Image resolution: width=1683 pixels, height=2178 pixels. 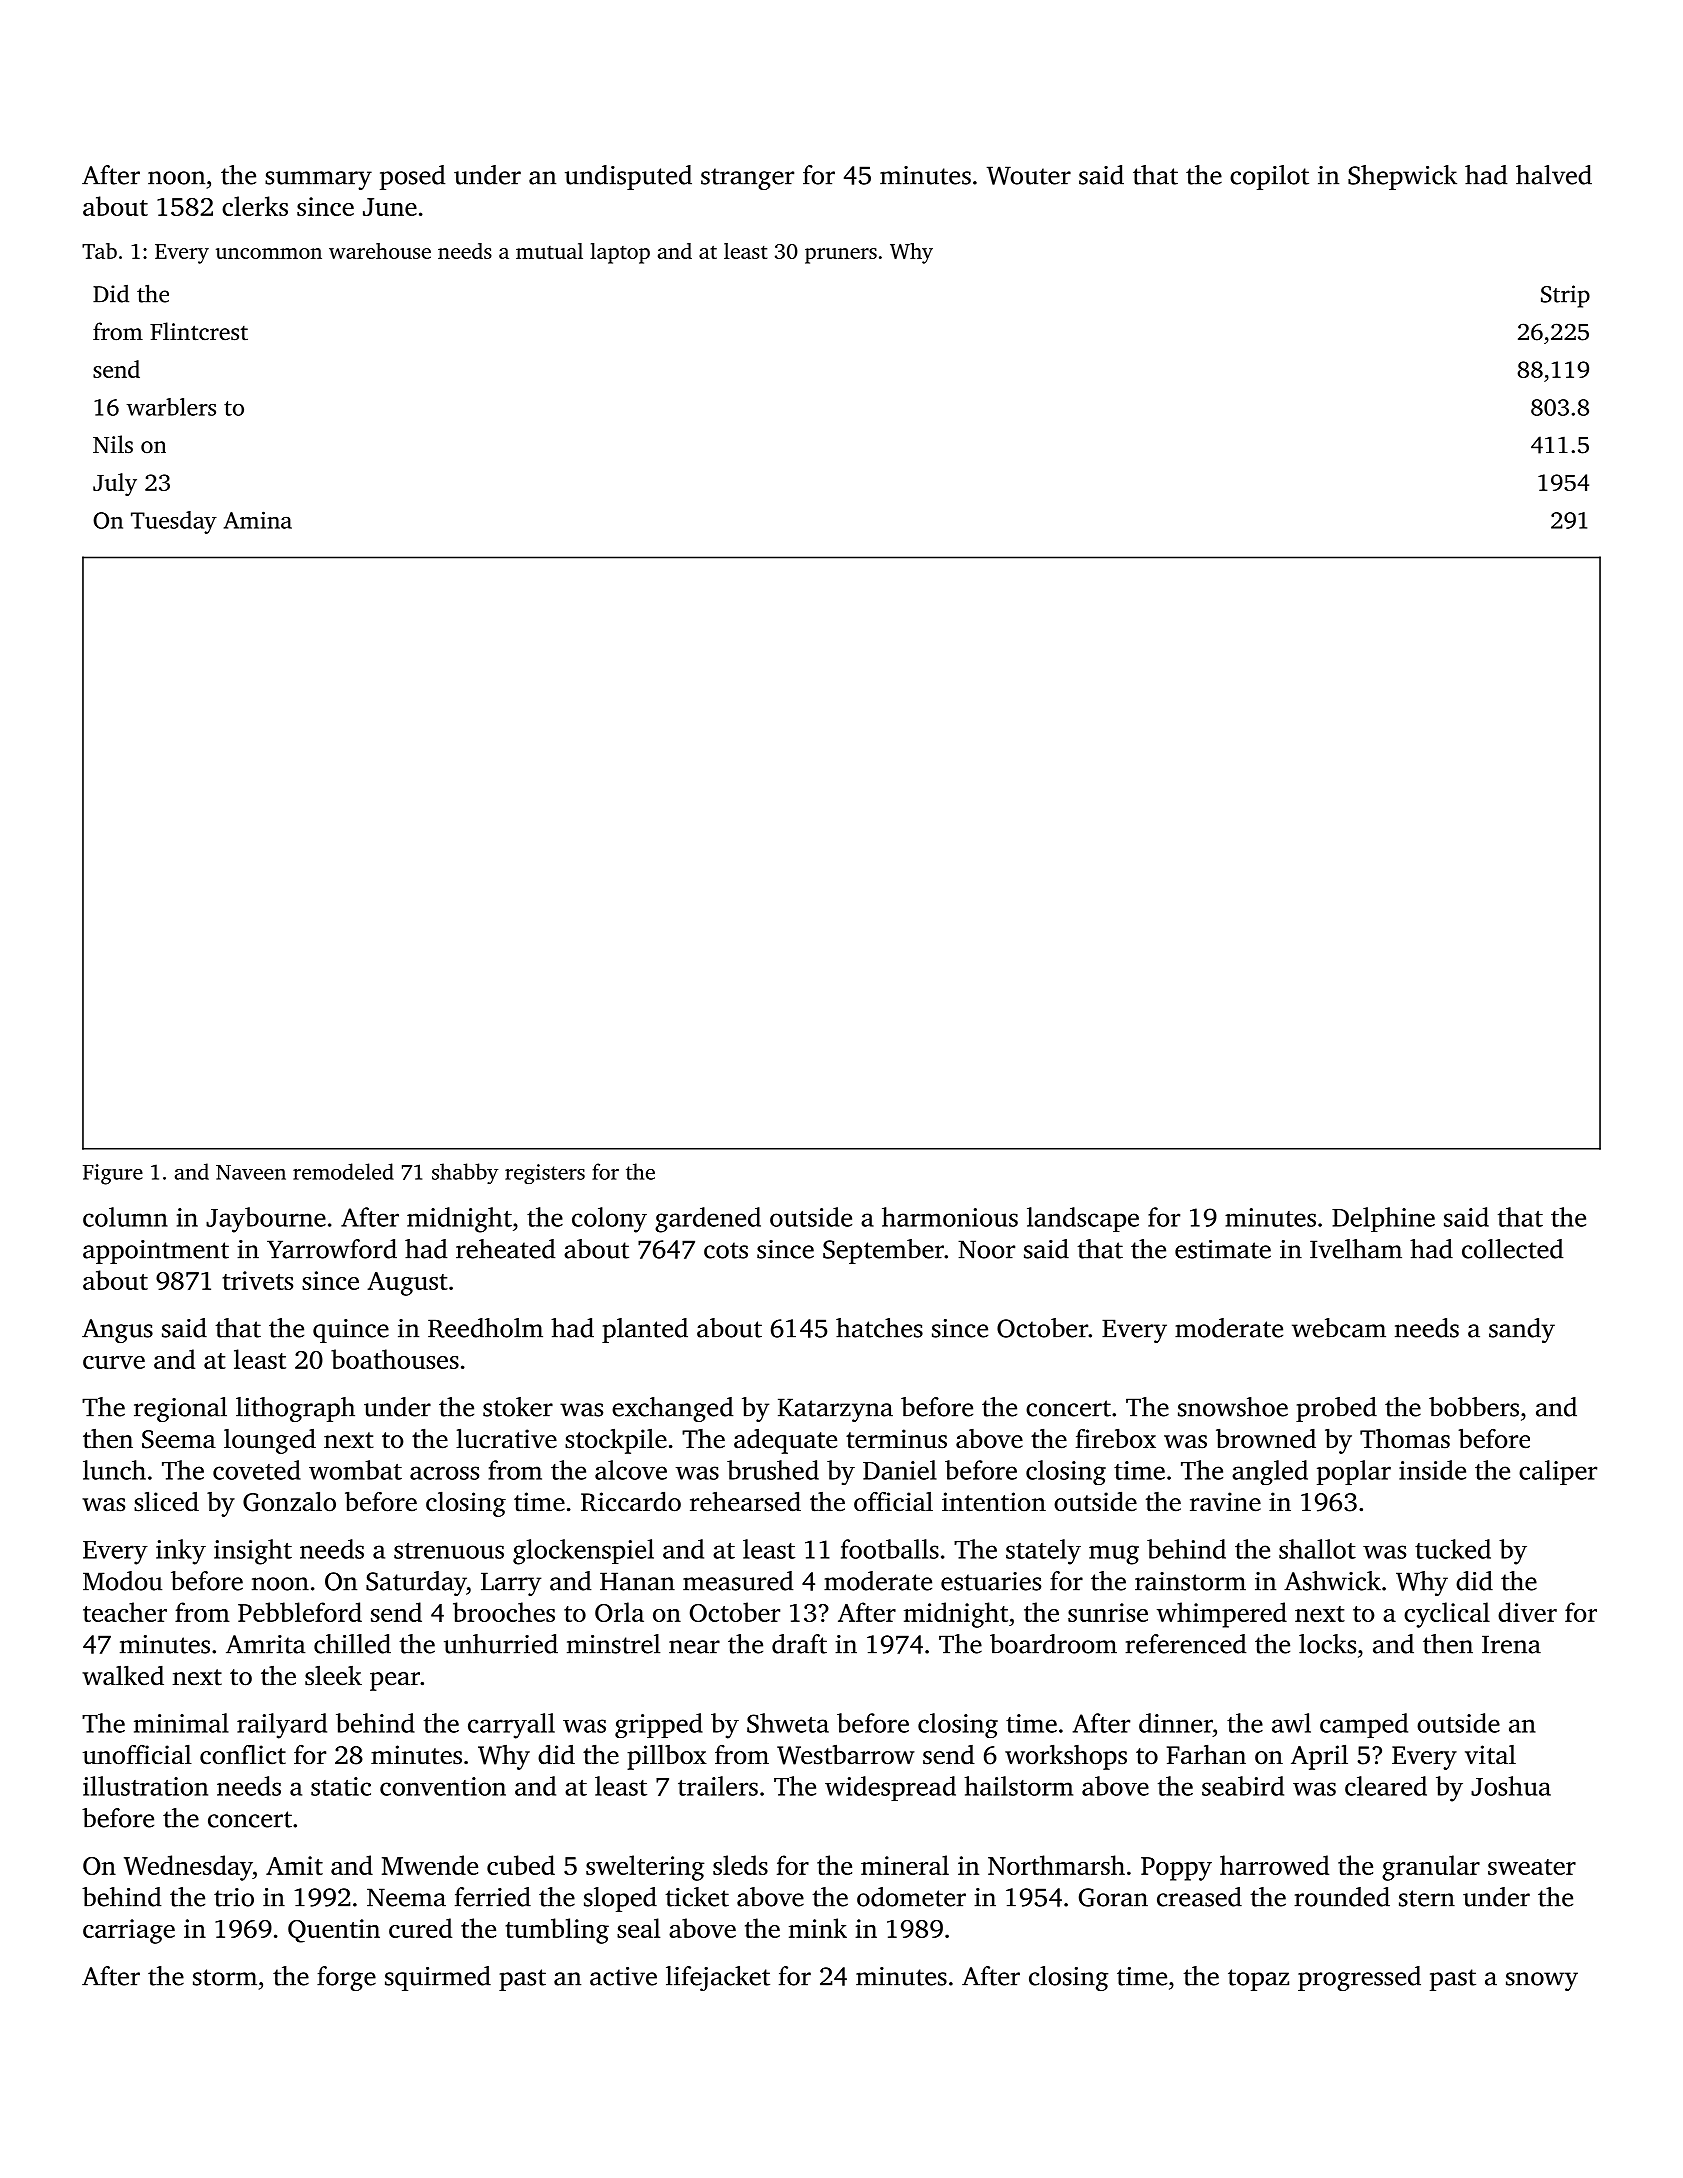 What do you see at coordinates (1447, 1615) in the image?
I see `cyclical` at bounding box center [1447, 1615].
